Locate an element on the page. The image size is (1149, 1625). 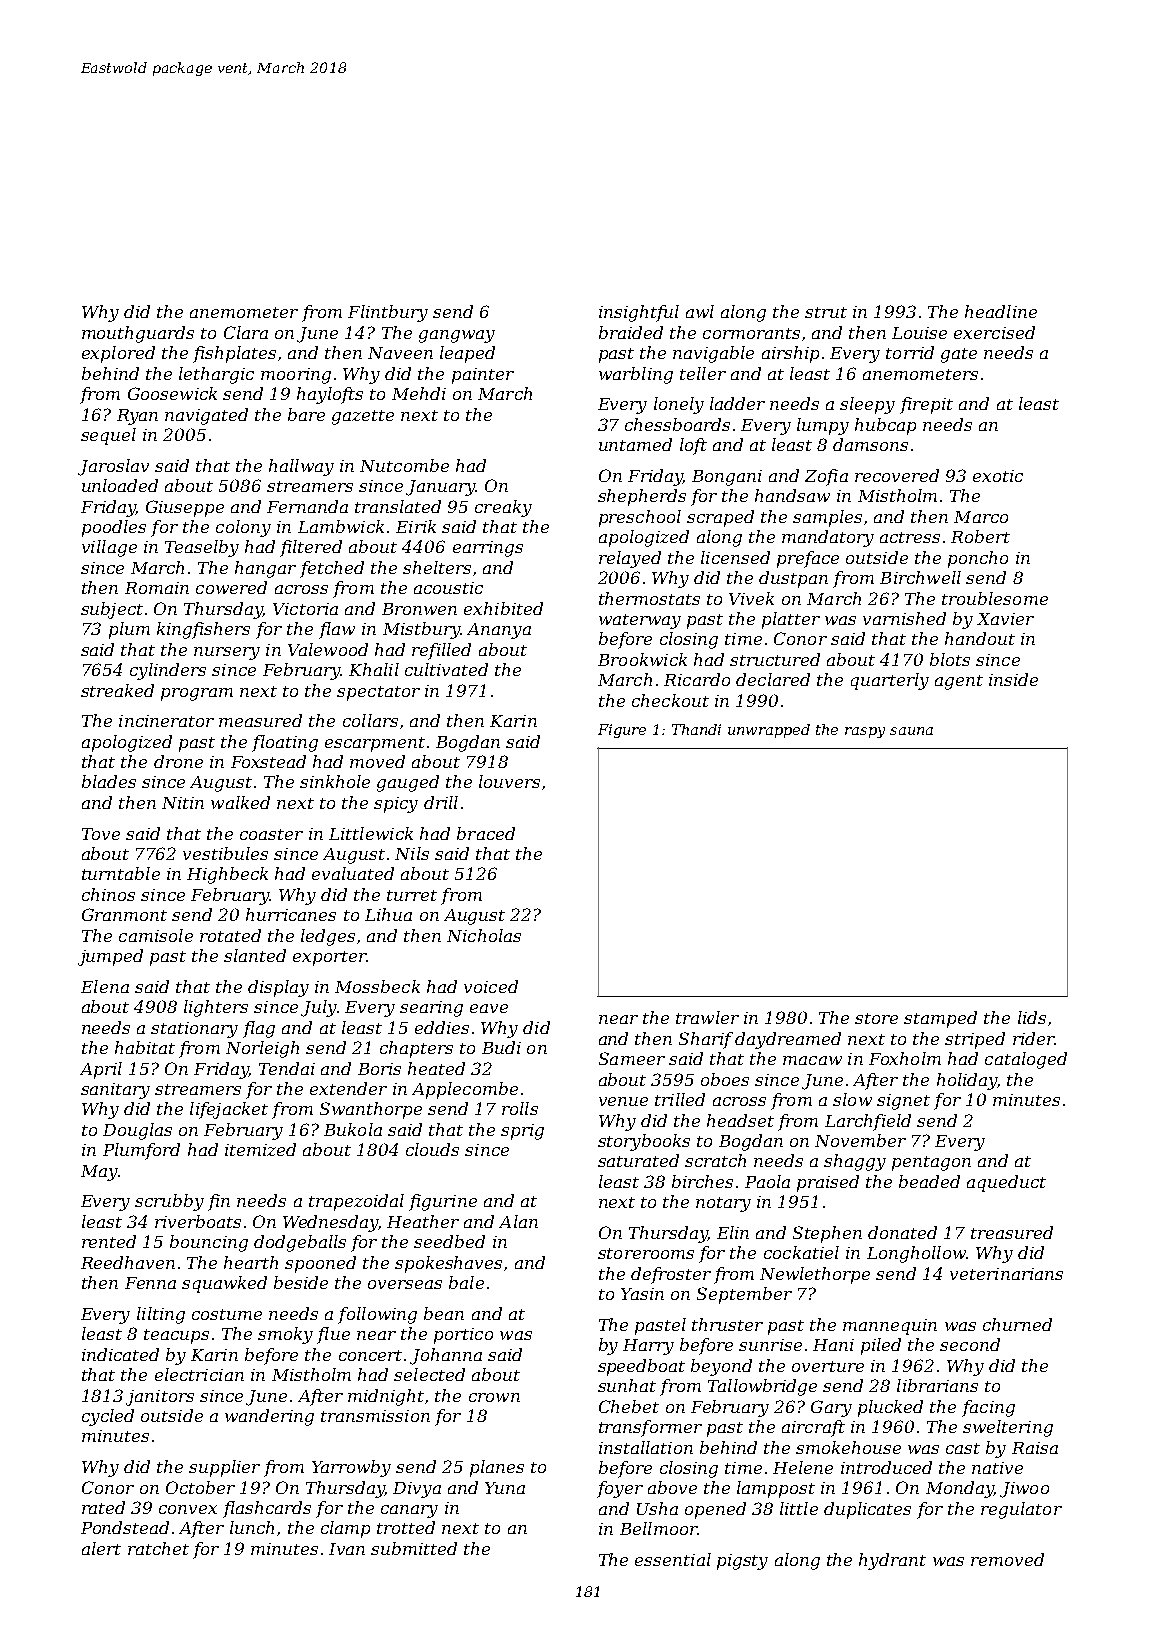
sauna is located at coordinates (911, 731).
